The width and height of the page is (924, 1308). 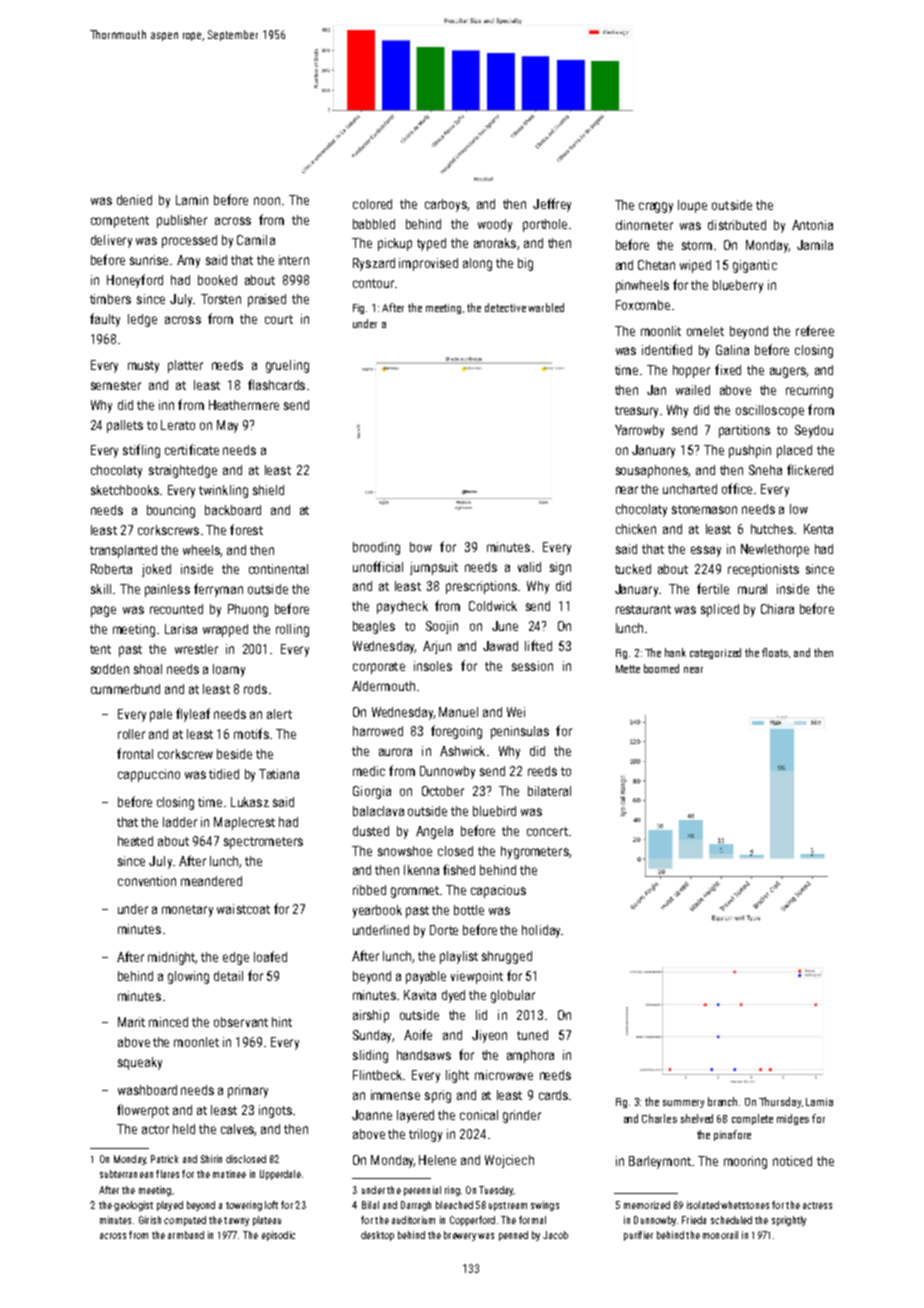 I want to click on sunrise, so click(x=149, y=260).
